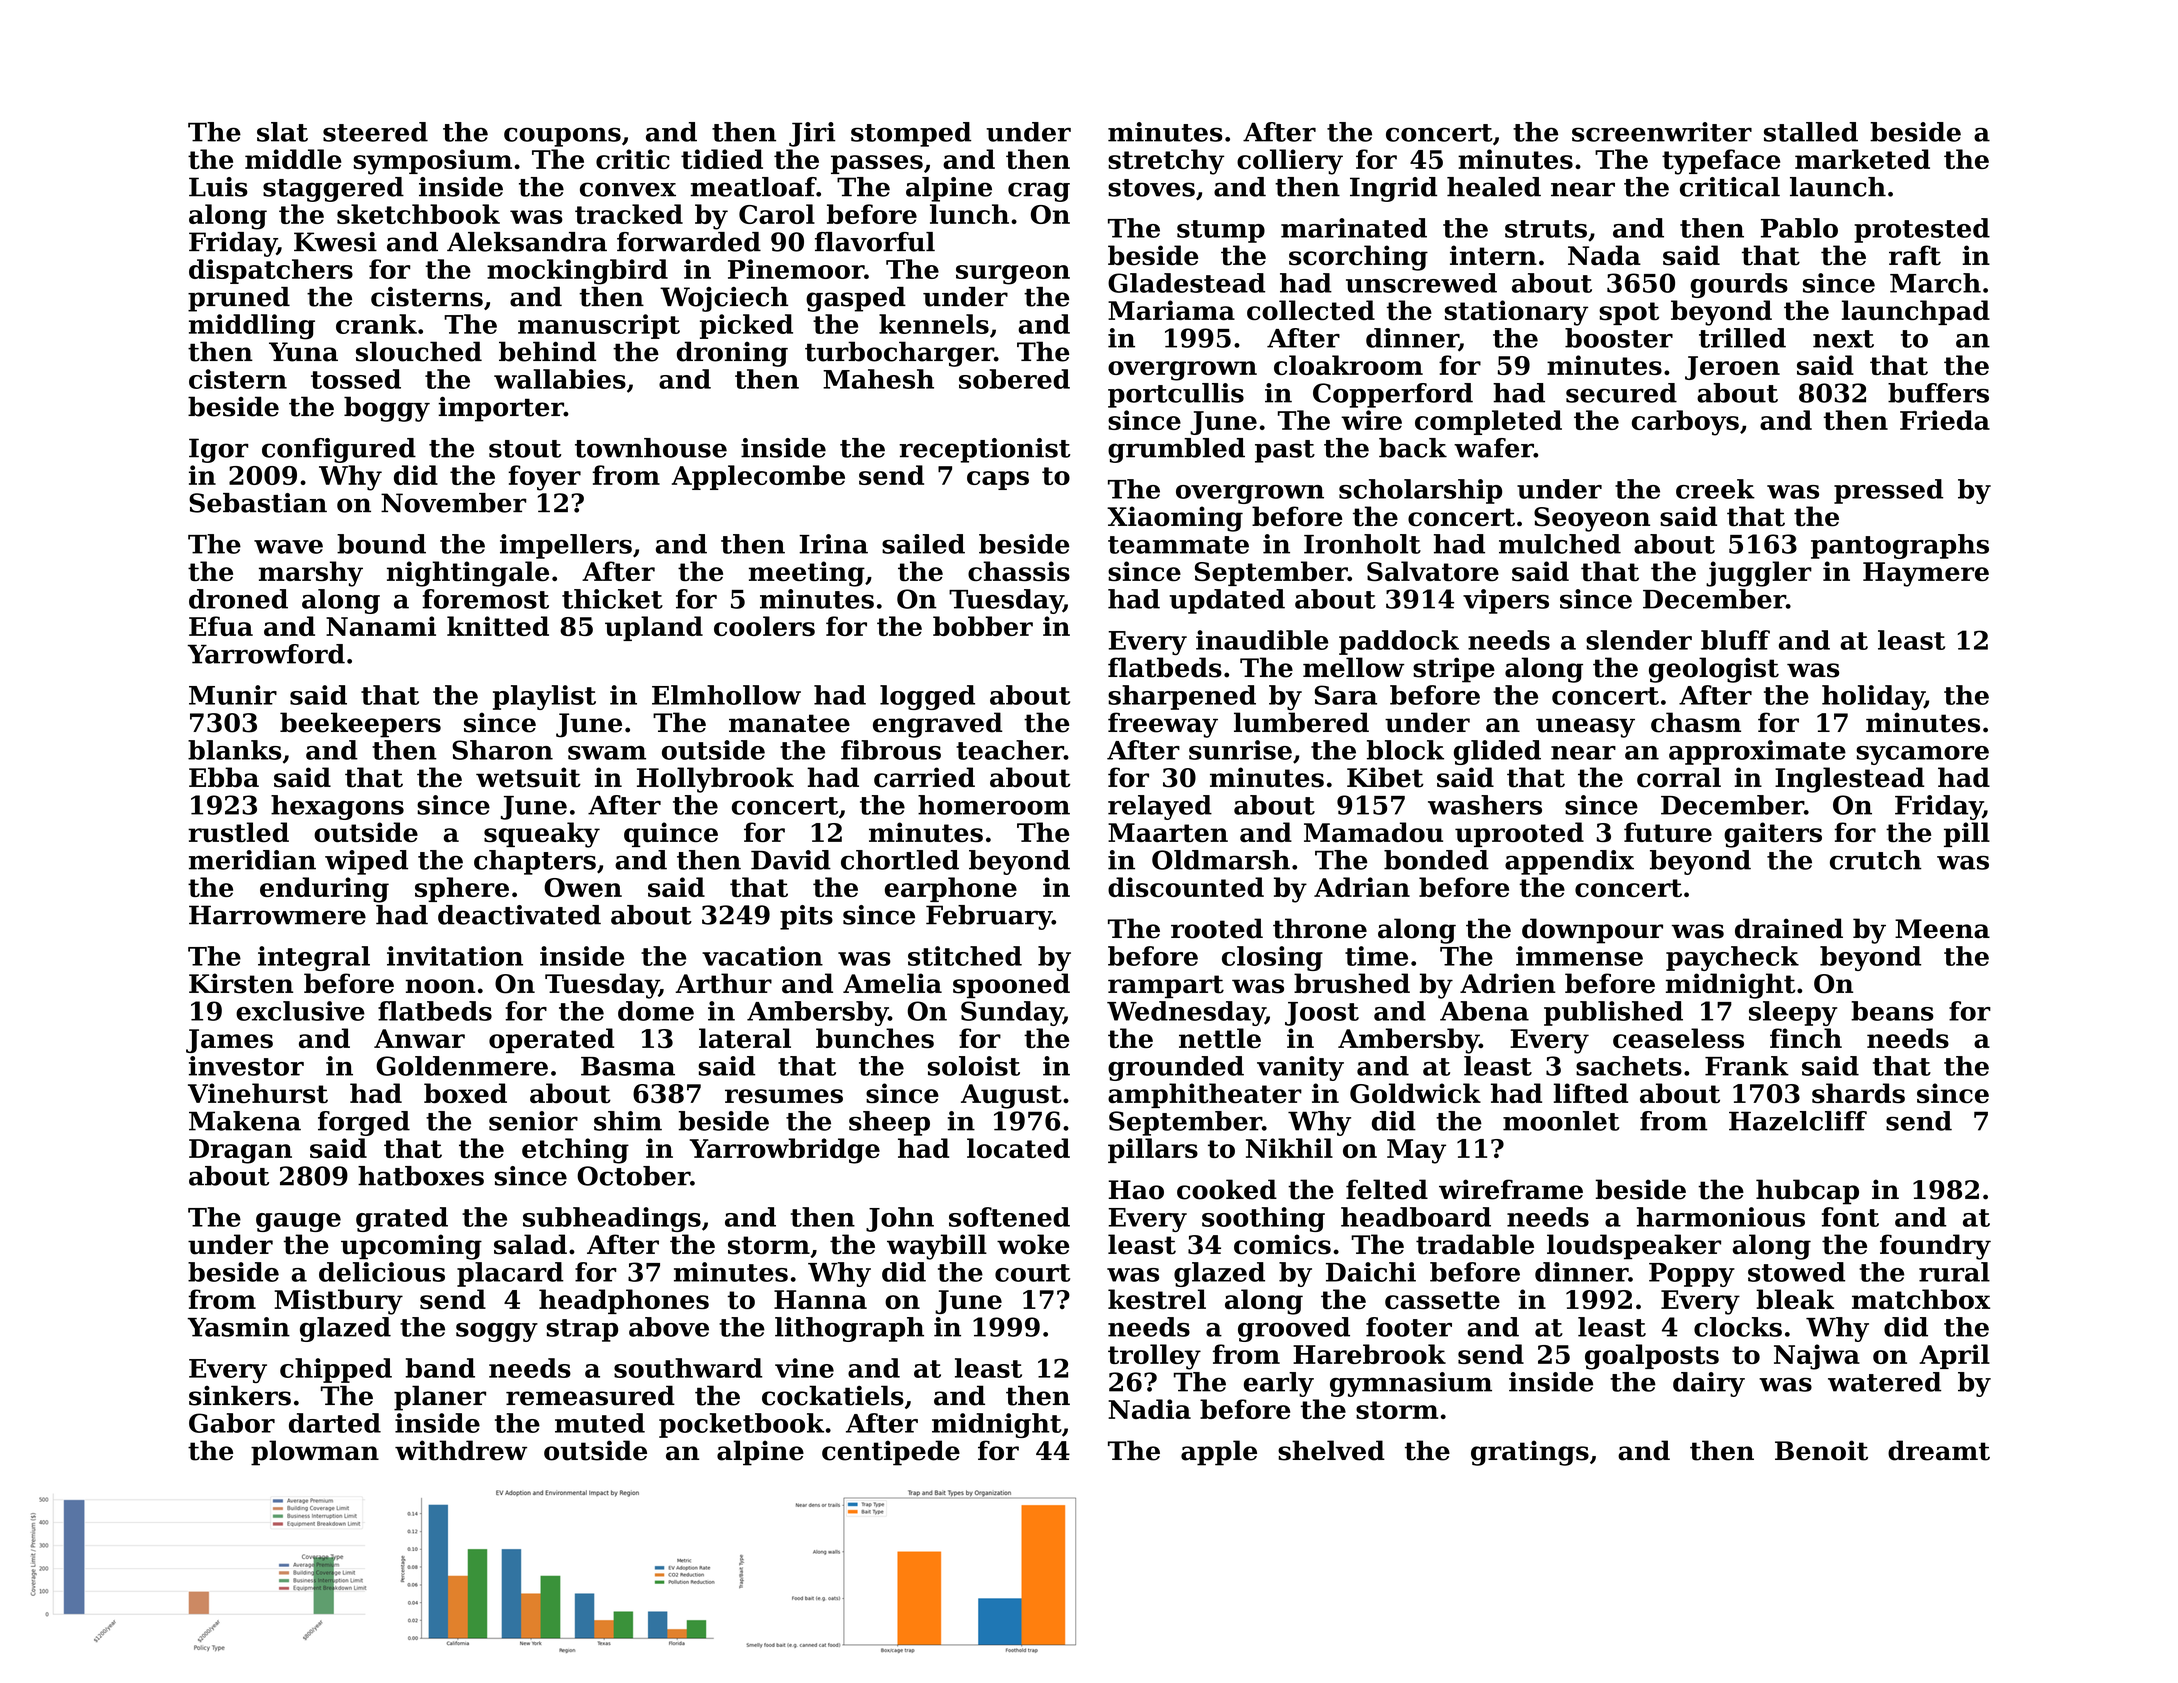 The image size is (2178, 1683). Describe the element at coordinates (1843, 339) in the document. I see `next` at that location.
